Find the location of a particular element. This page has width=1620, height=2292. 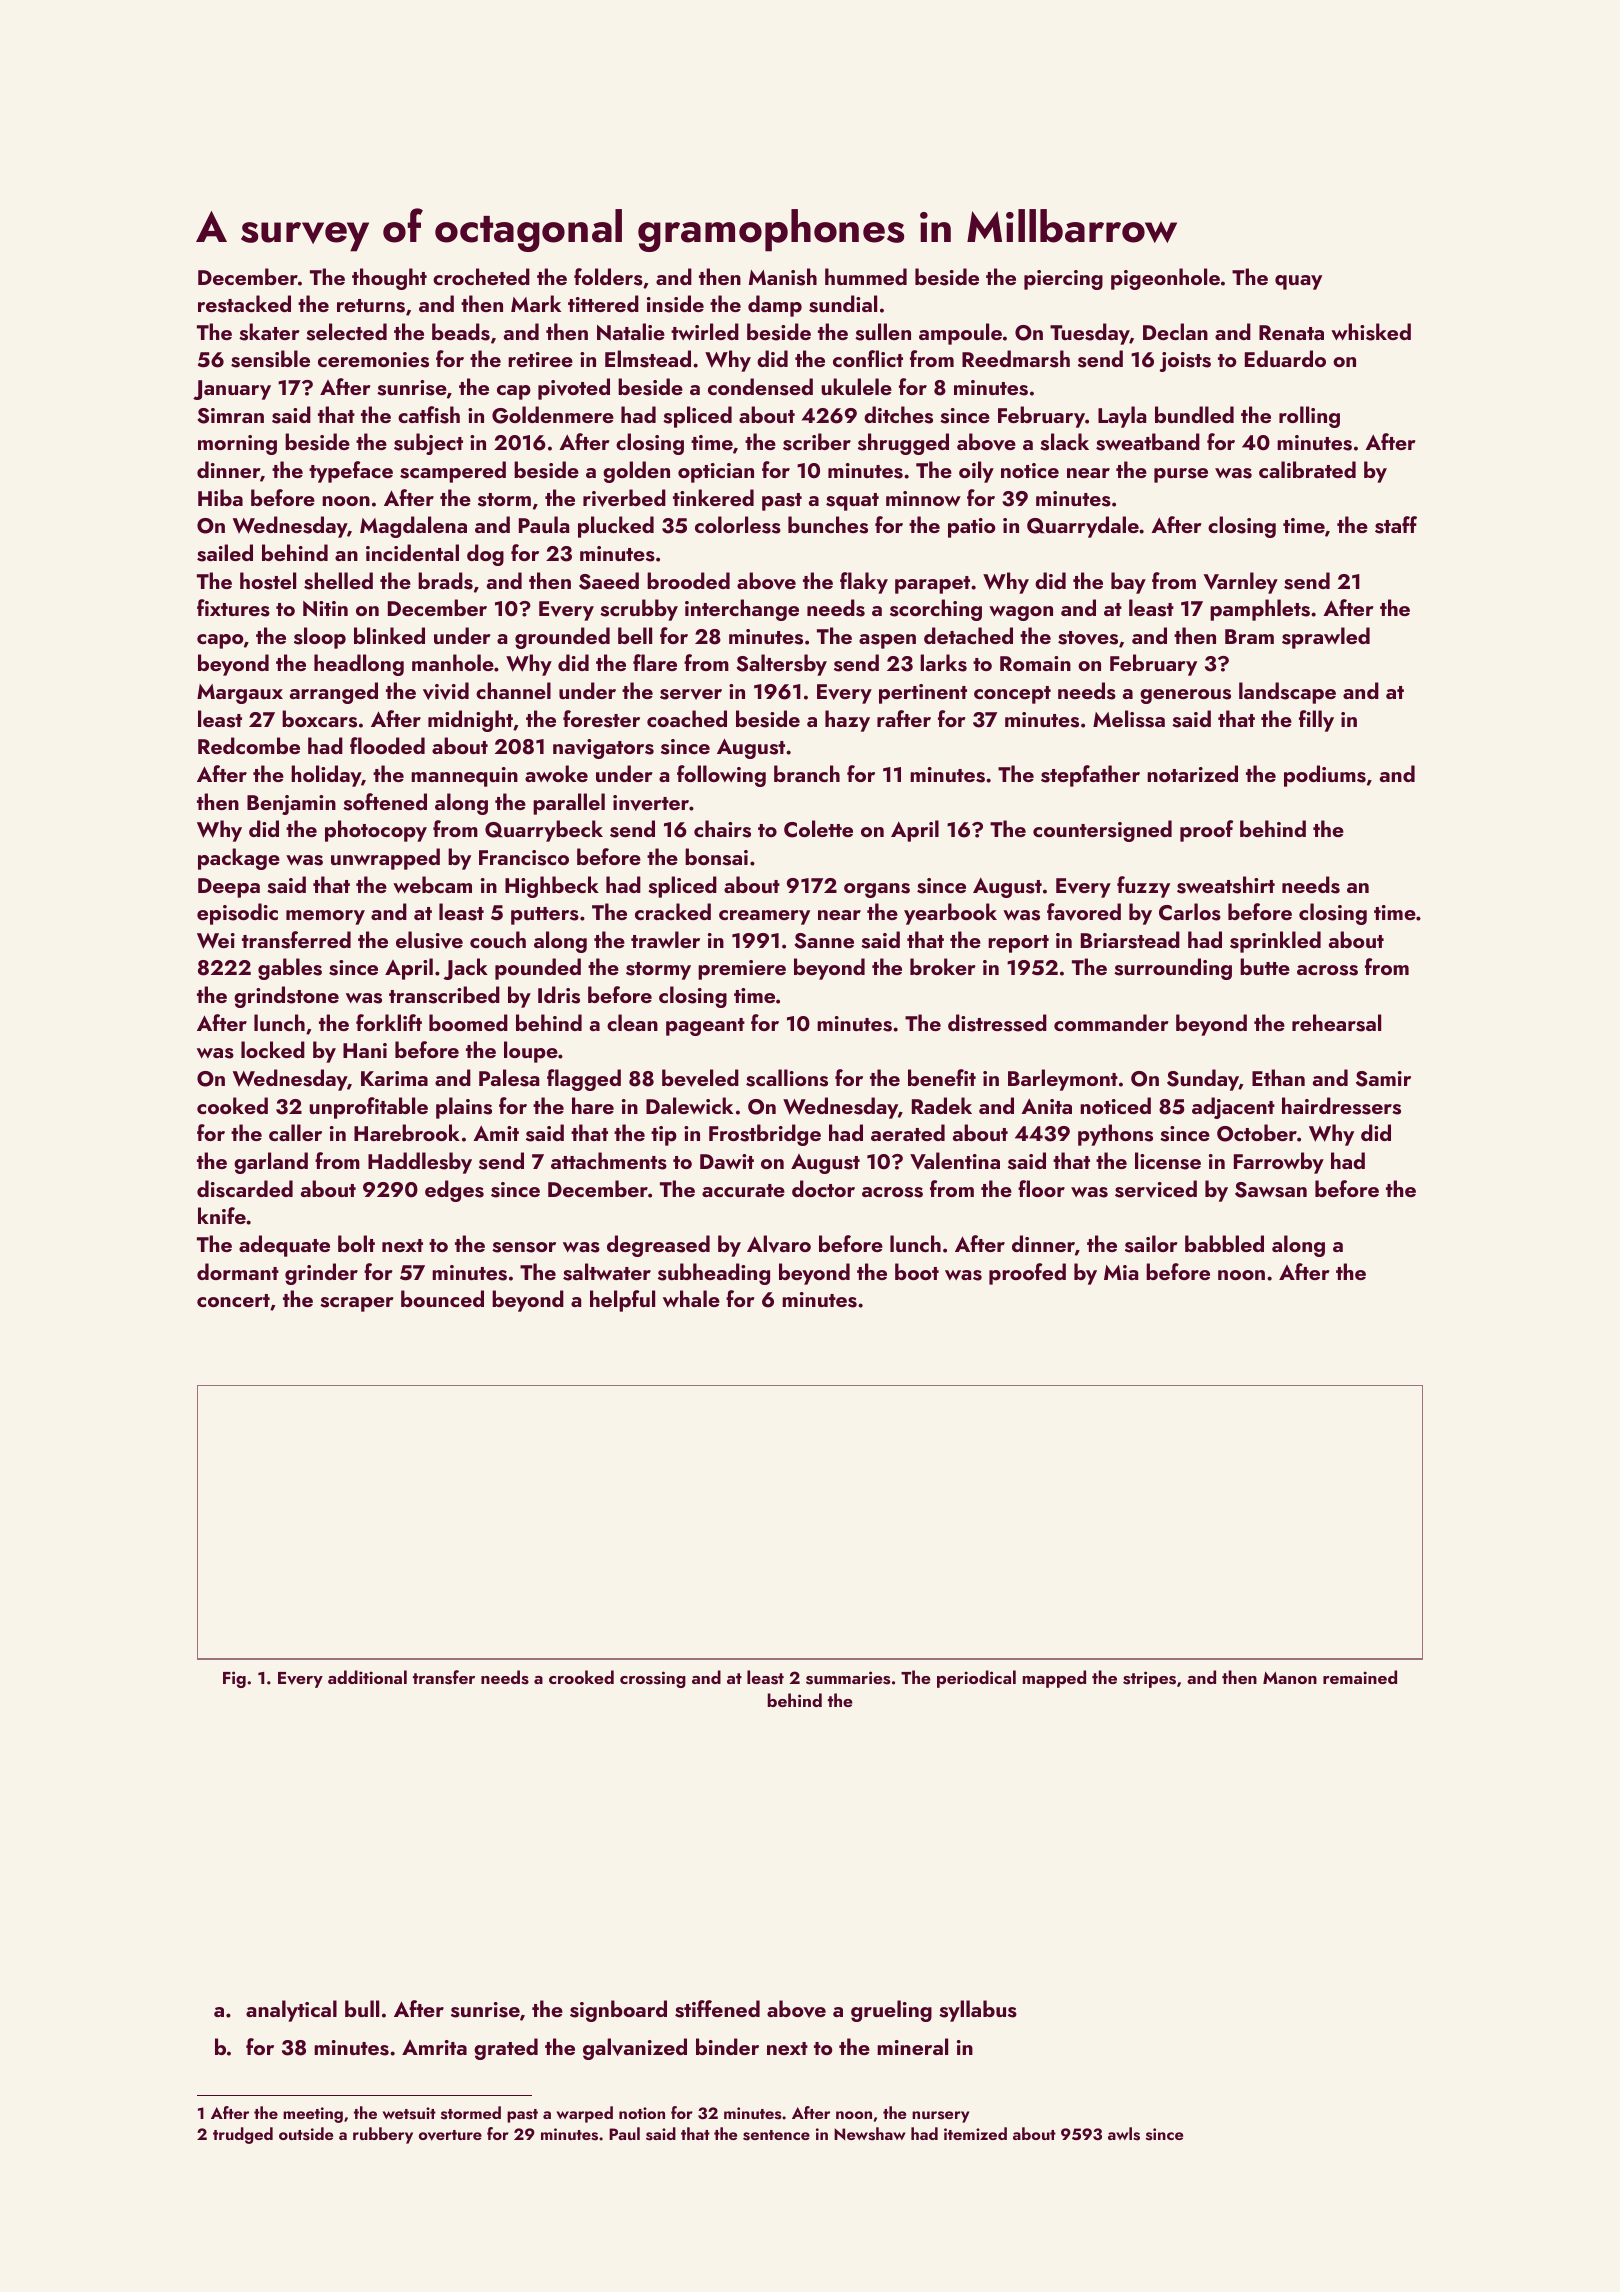

pigeonhole is located at coordinates (1165, 279).
